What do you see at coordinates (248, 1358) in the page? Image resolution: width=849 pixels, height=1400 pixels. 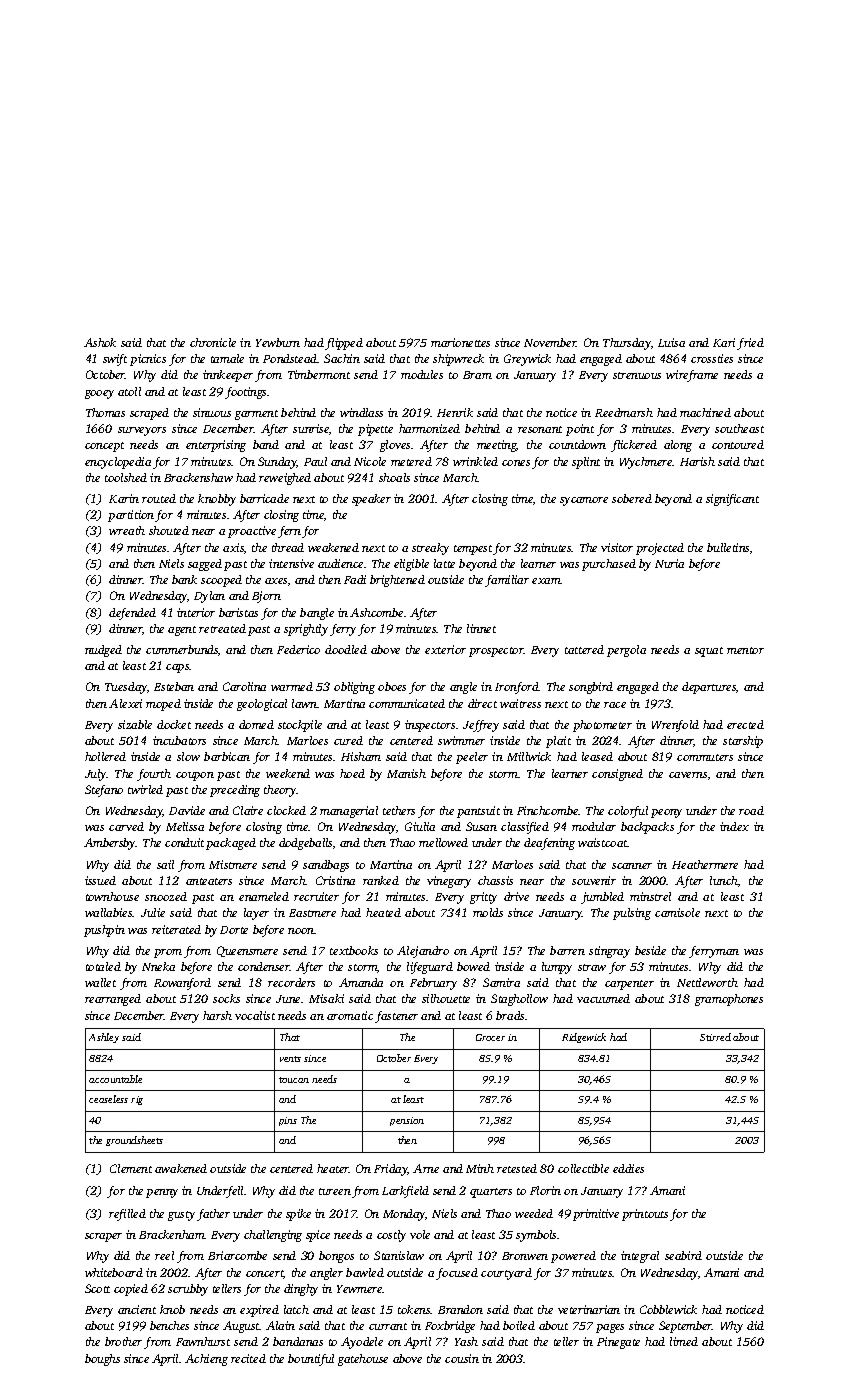 I see `recited` at bounding box center [248, 1358].
